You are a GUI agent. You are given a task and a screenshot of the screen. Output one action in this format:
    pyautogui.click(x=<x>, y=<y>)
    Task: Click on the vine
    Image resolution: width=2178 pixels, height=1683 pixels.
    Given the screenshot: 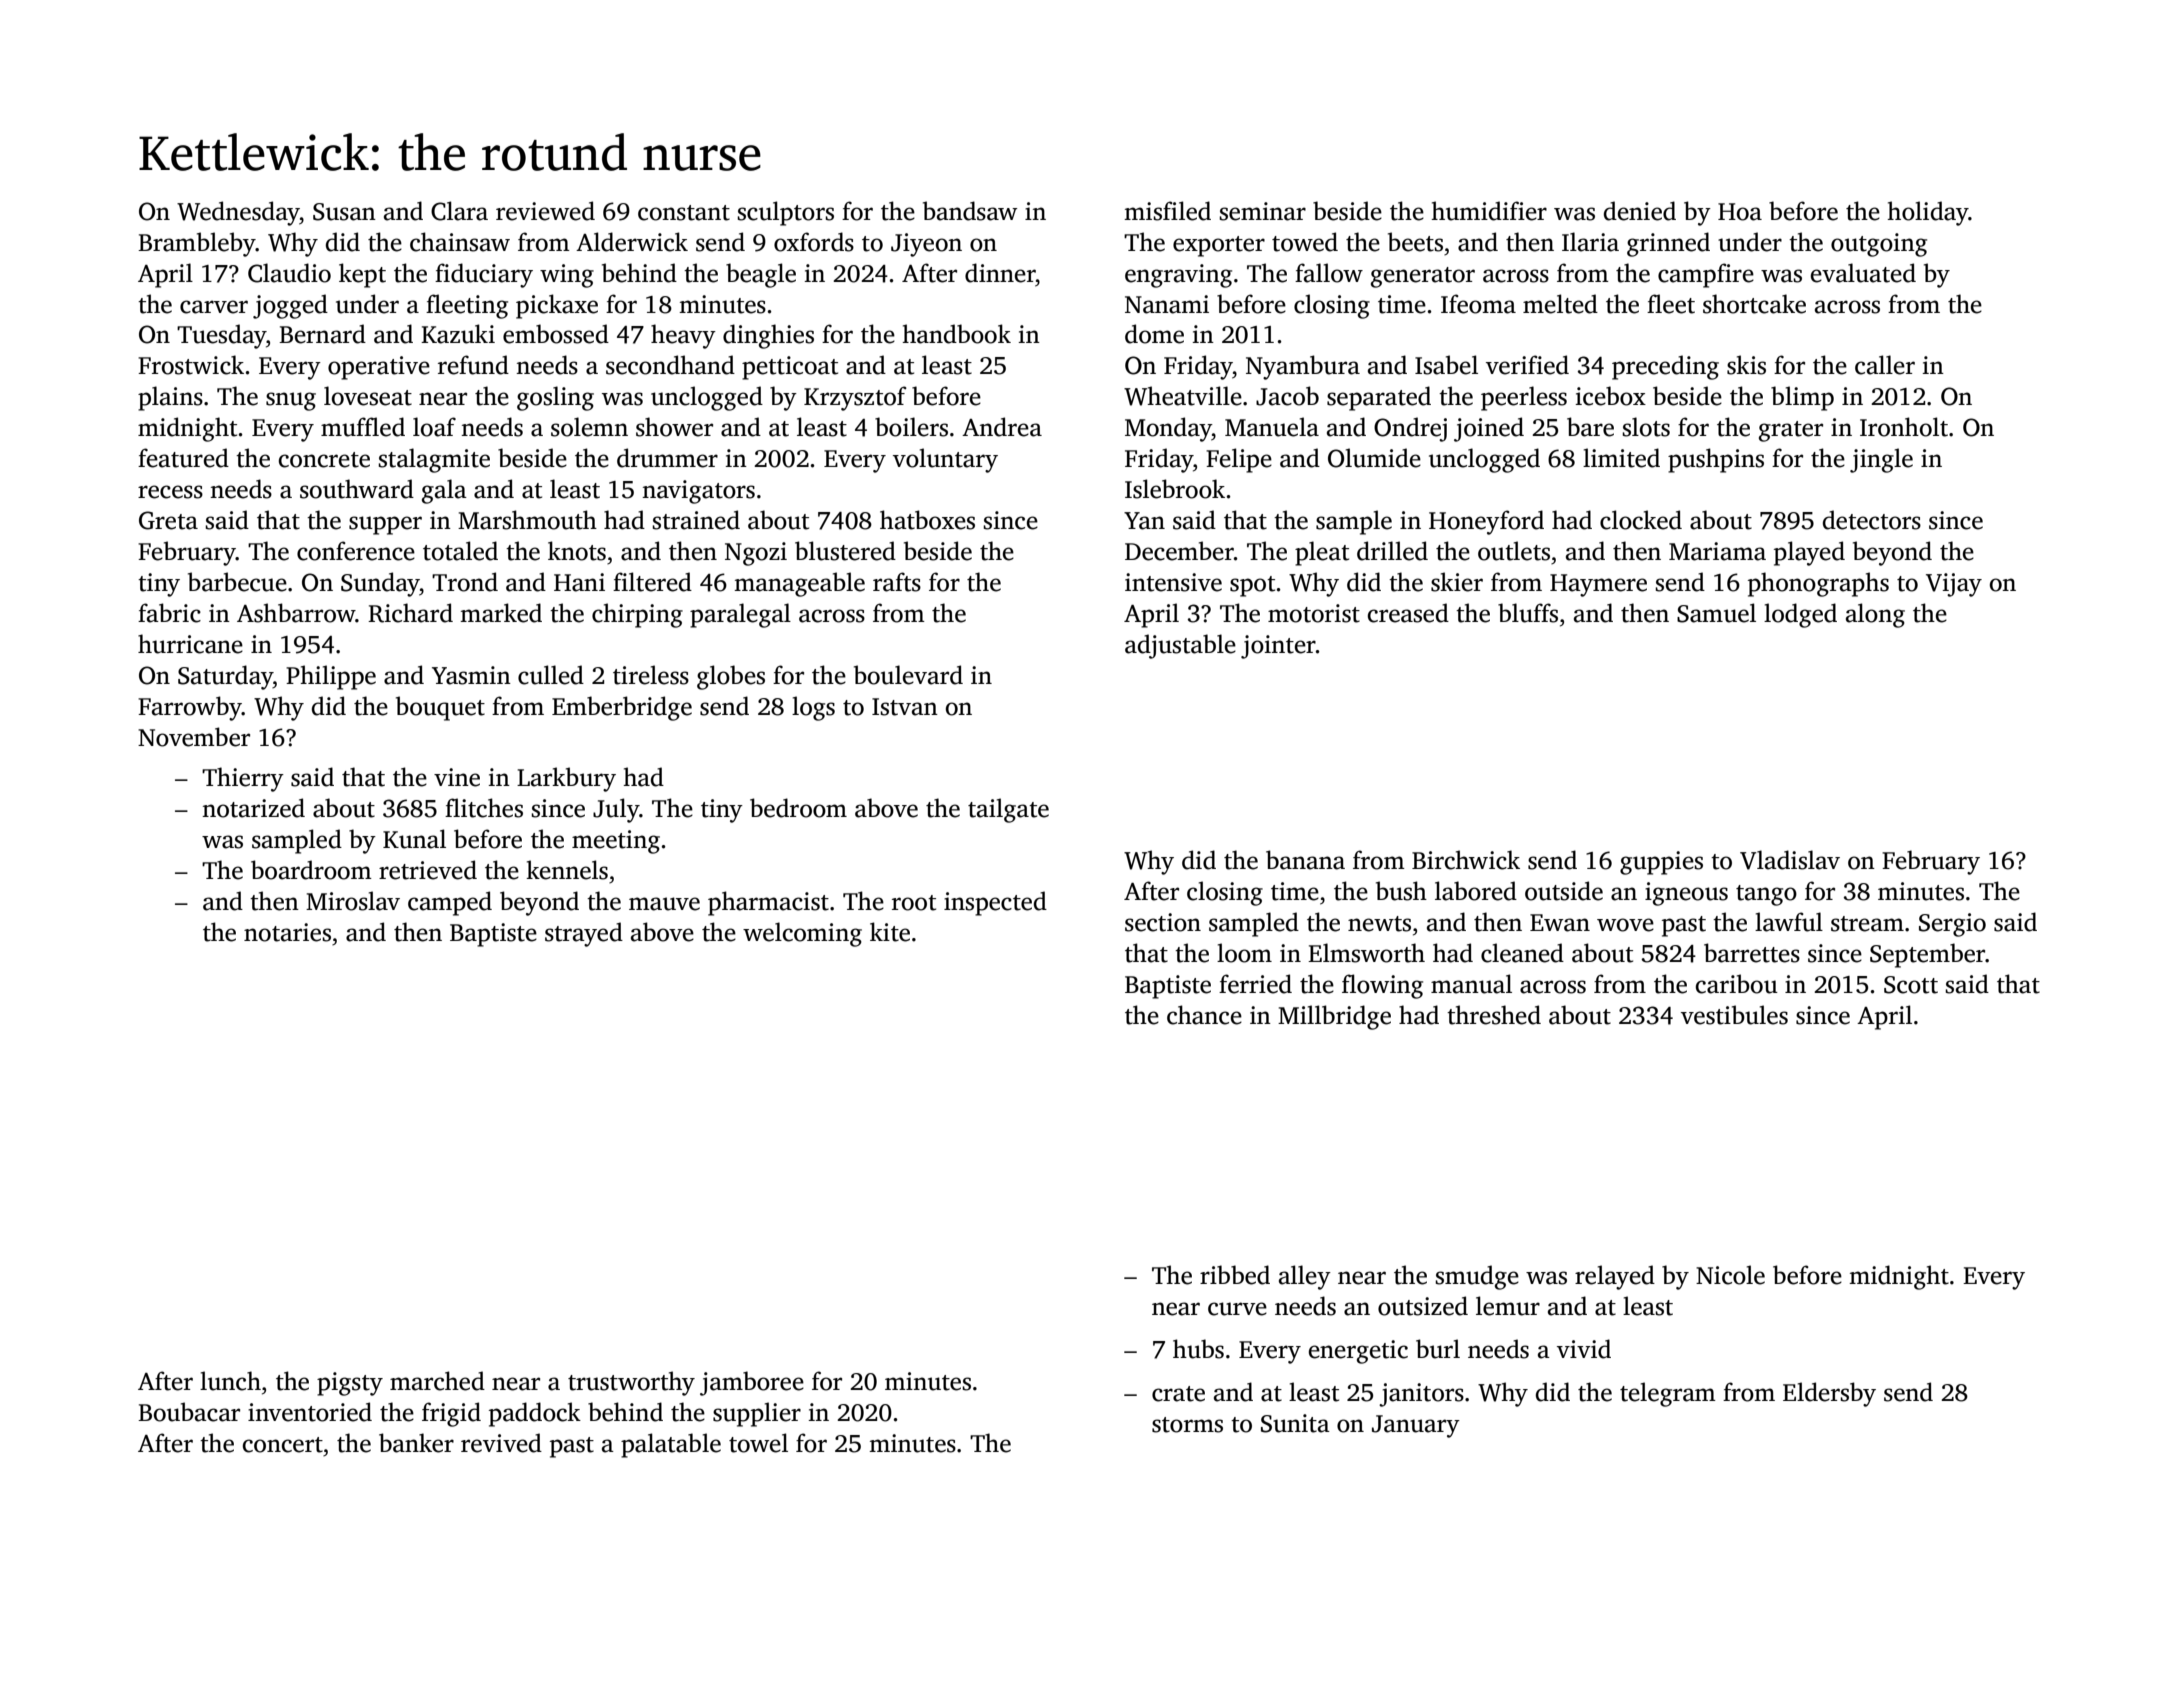 What is the action you would take?
    pyautogui.click(x=457, y=777)
